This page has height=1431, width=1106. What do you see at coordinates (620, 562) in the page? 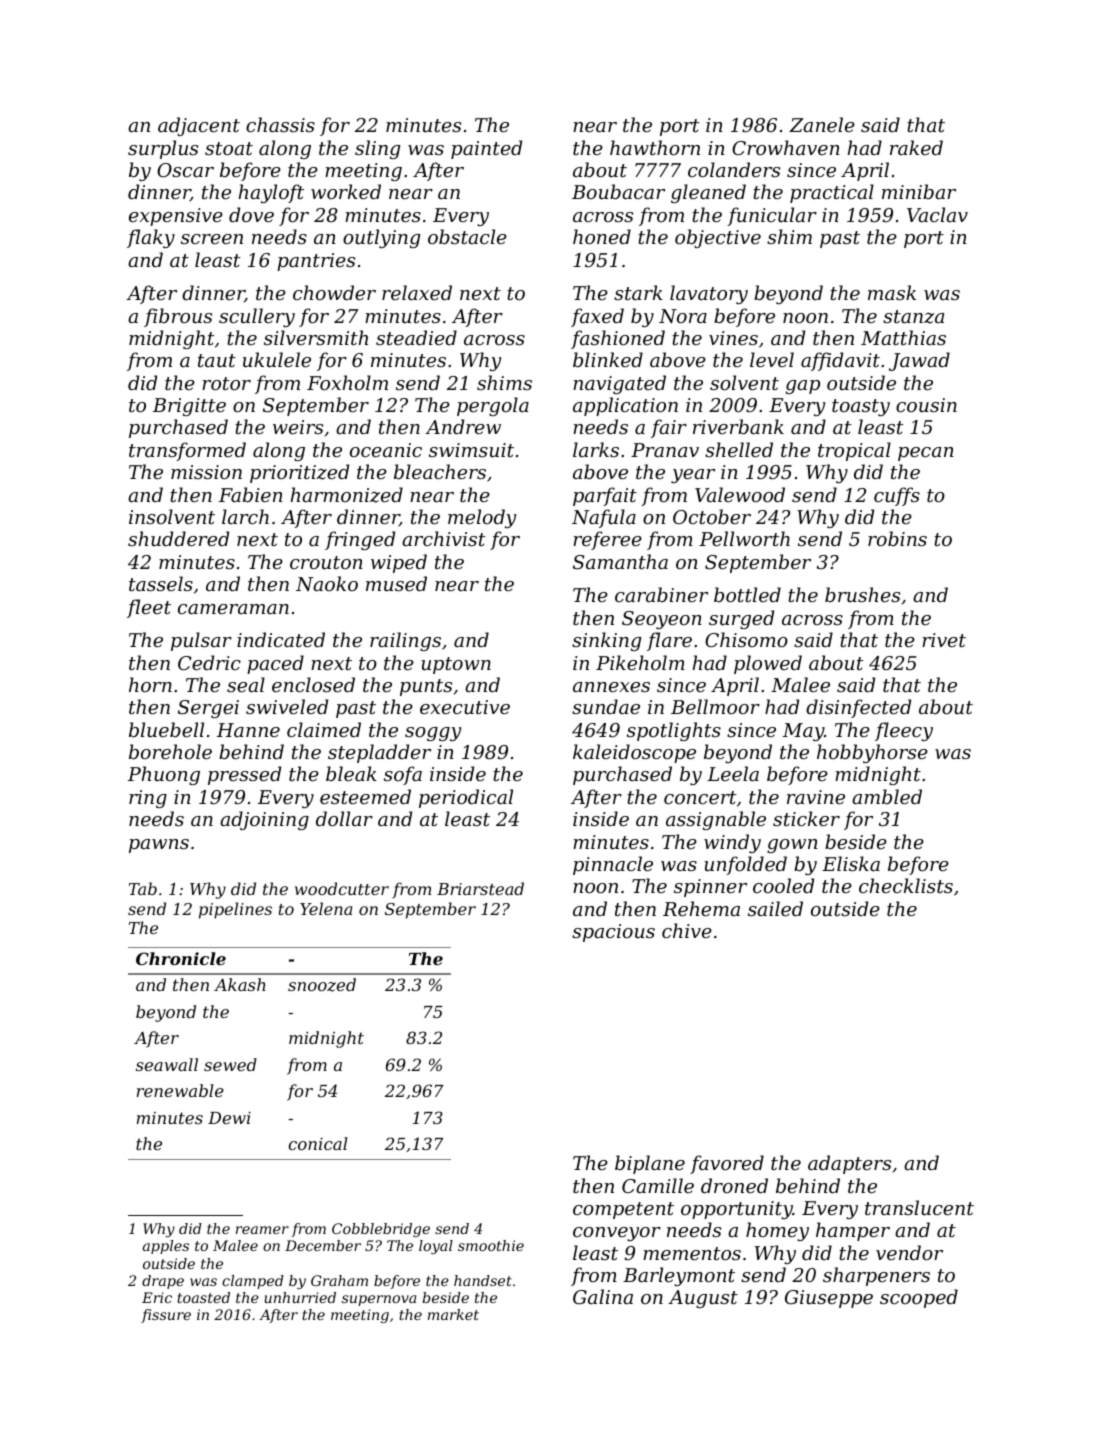
I see `Samantha` at bounding box center [620, 562].
